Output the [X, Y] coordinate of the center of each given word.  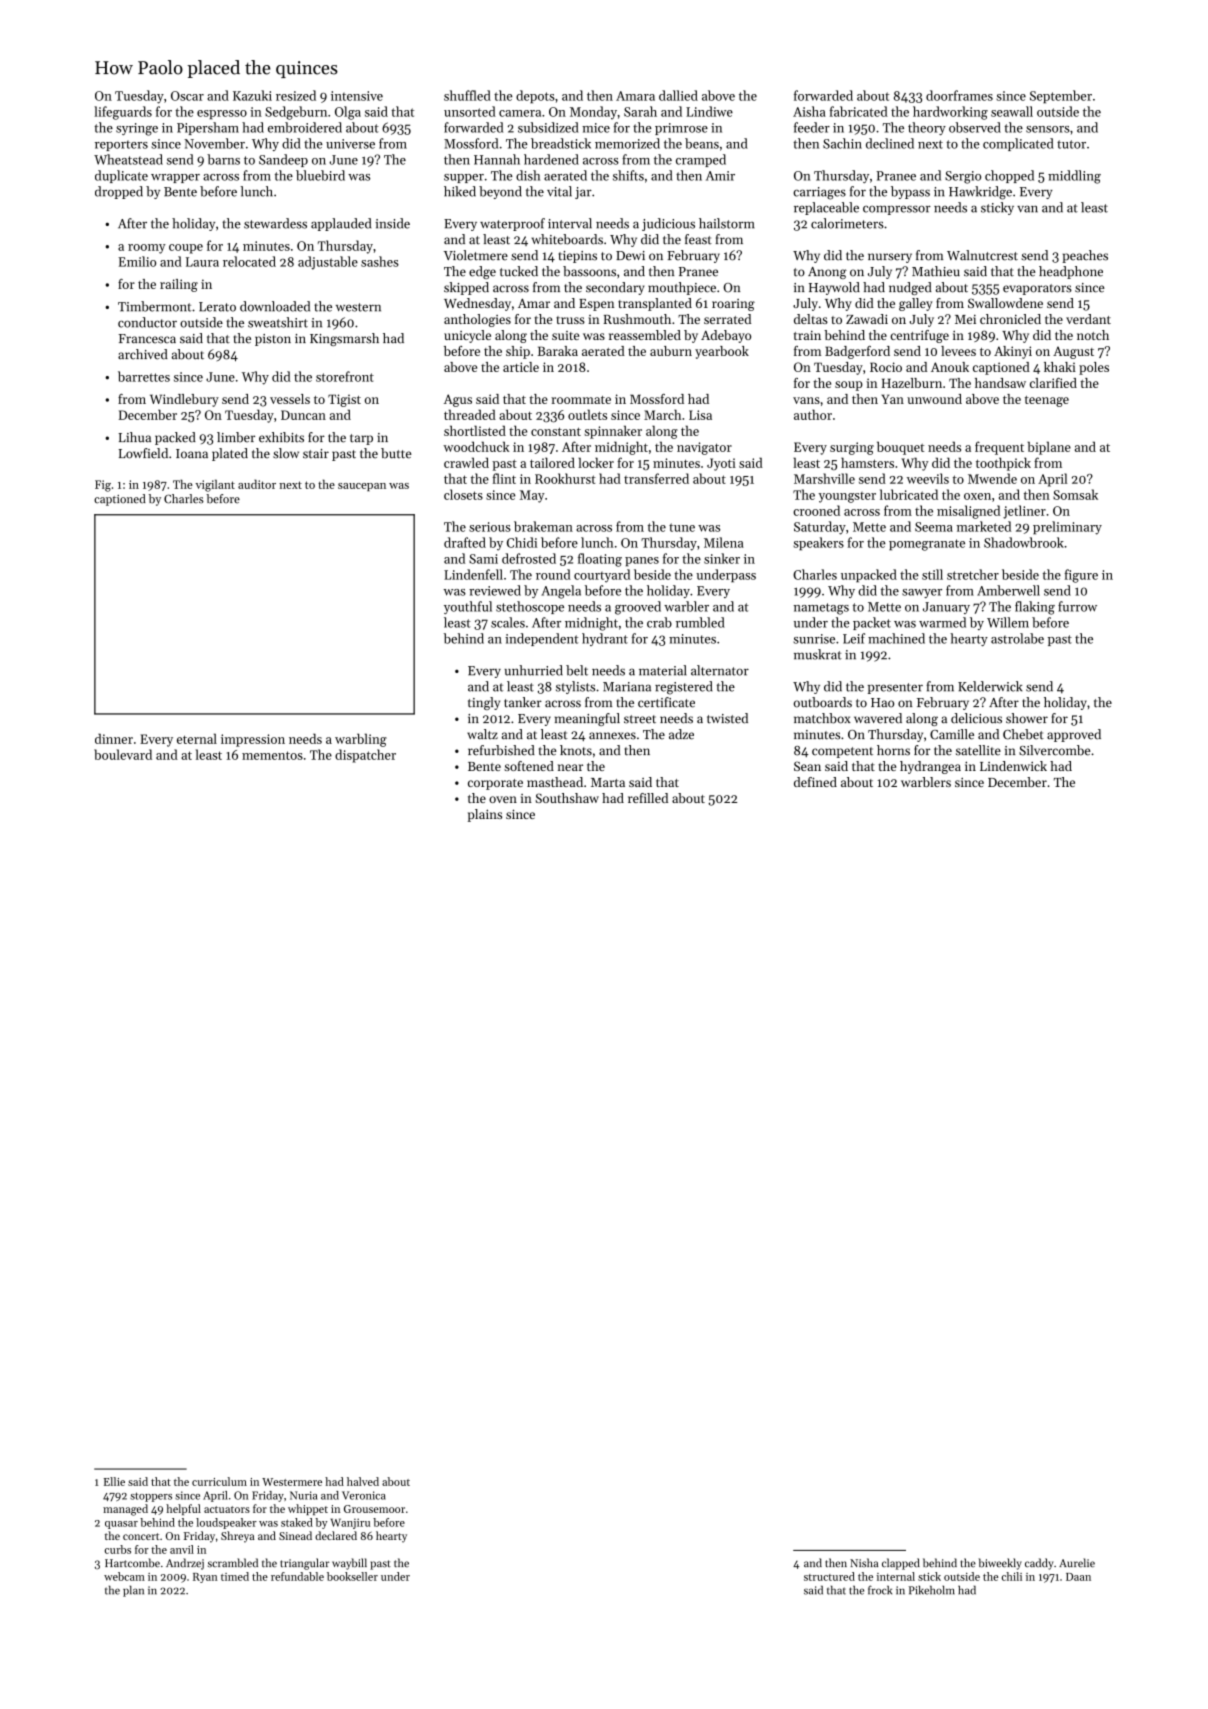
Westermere [292, 1482]
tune [682, 527]
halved [363, 1481]
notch [1093, 335]
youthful [468, 607]
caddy [1039, 1564]
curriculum [219, 1481]
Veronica [364, 1495]
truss [570, 320]
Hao [882, 703]
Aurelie [1077, 1563]
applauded [341, 224]
